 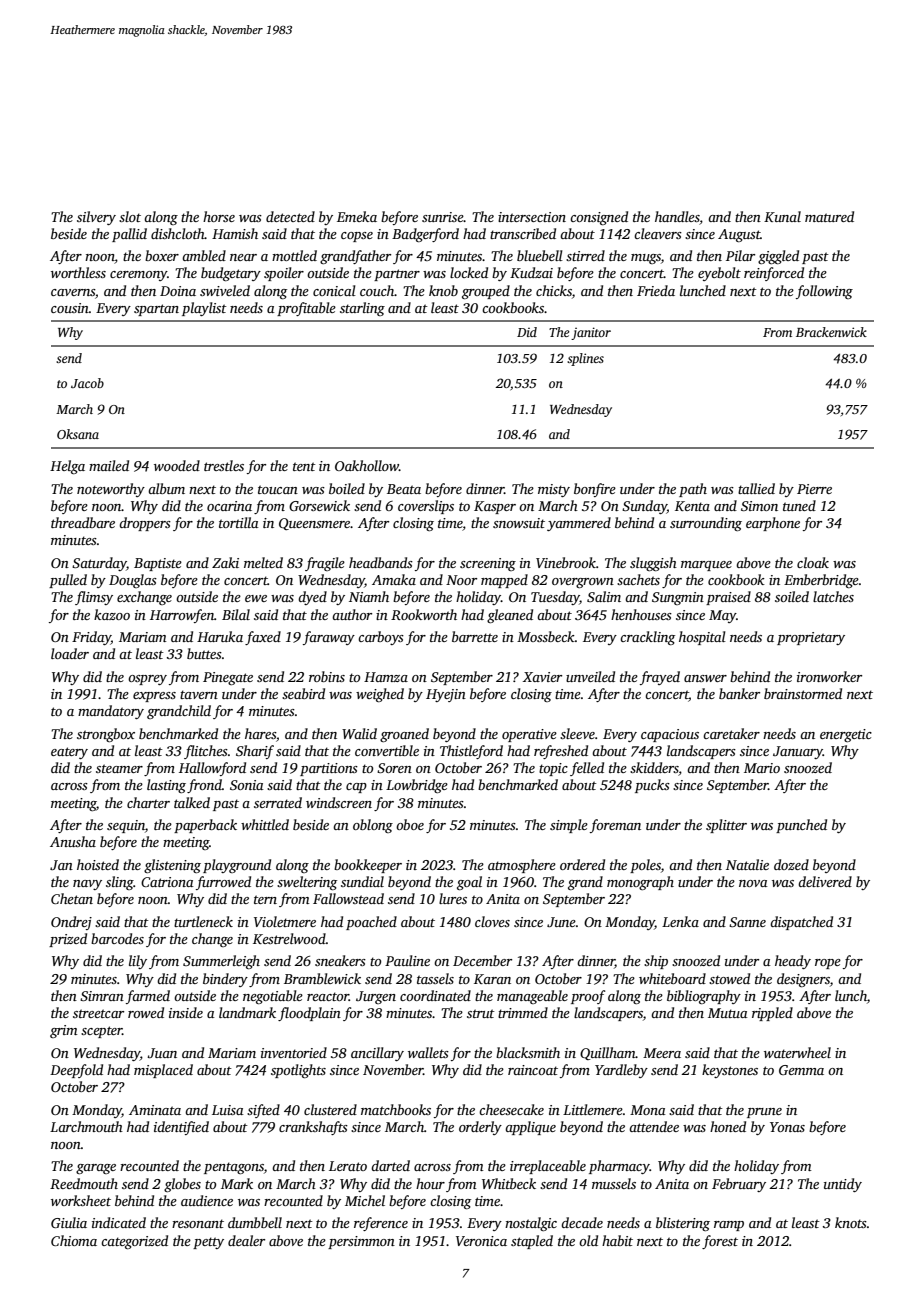 I want to click on Kunal, so click(x=782, y=216).
